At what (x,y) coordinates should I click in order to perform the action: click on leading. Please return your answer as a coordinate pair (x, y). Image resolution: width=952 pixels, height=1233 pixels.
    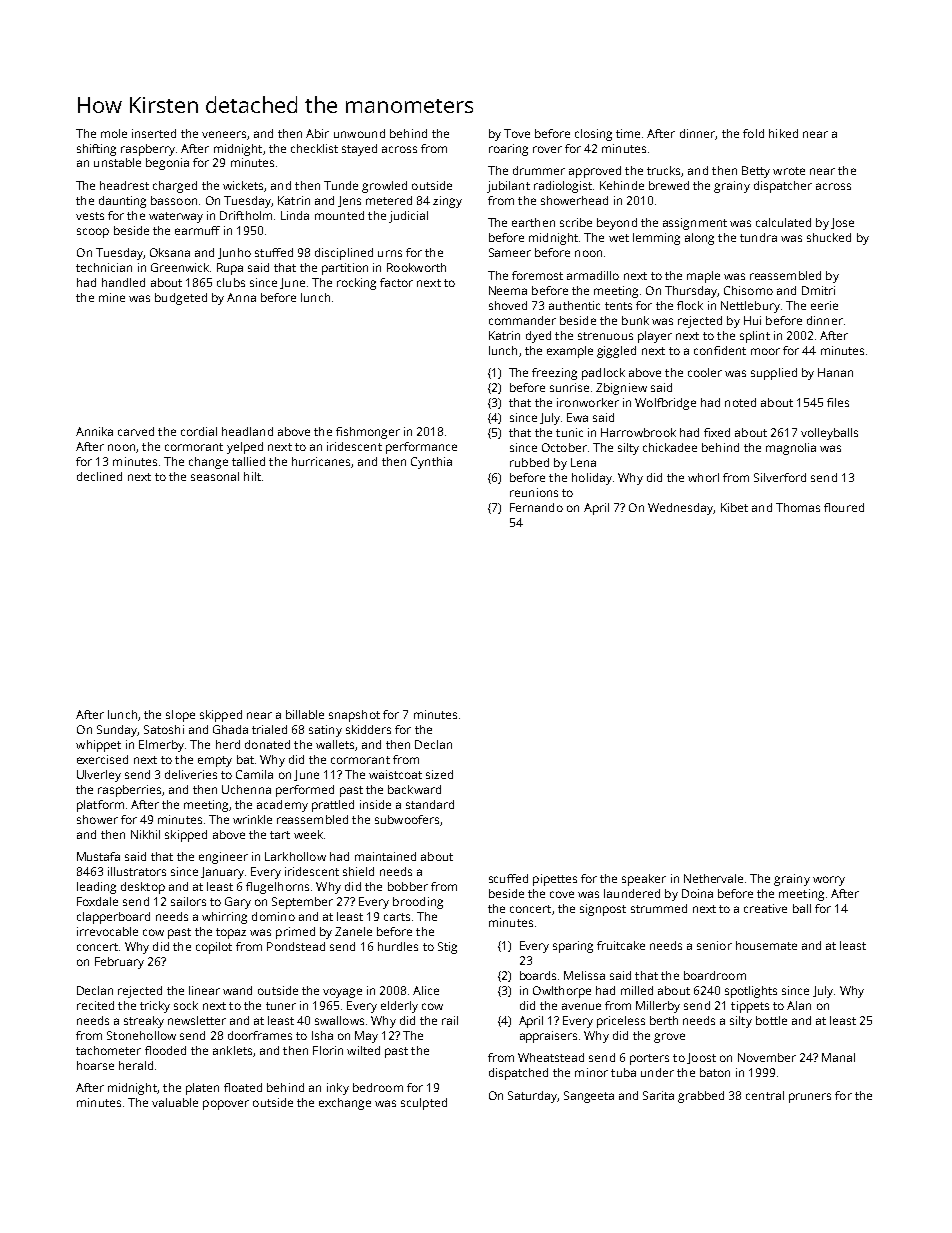
    Looking at the image, I should click on (96, 888).
